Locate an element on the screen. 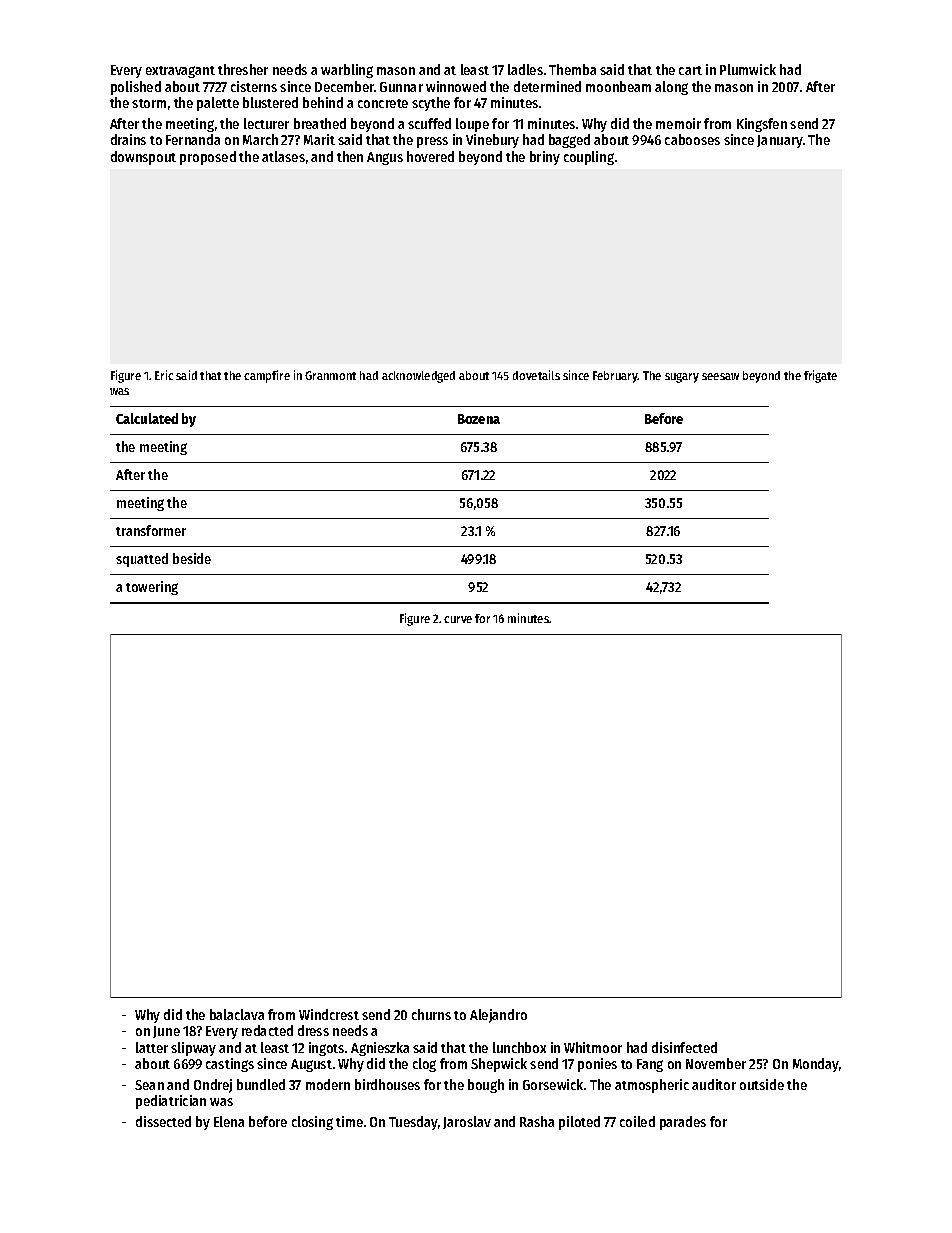  towering is located at coordinates (152, 588).
